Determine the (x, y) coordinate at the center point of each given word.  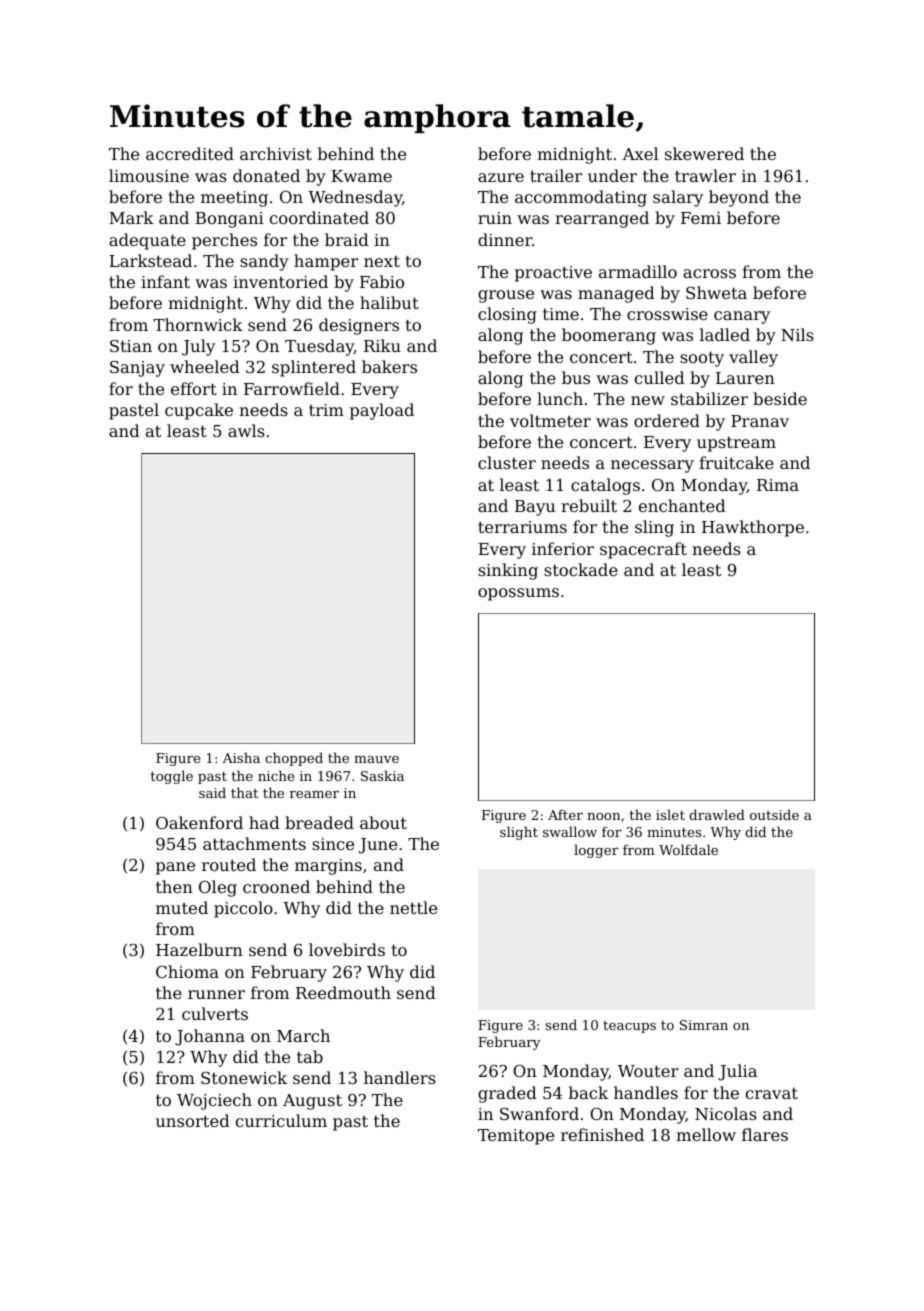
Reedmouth (343, 992)
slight (519, 833)
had (264, 822)
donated (266, 175)
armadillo (638, 271)
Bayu (535, 508)
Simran (704, 1025)
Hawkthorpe (753, 528)
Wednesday (355, 198)
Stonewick (244, 1077)
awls (246, 430)
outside (774, 814)
